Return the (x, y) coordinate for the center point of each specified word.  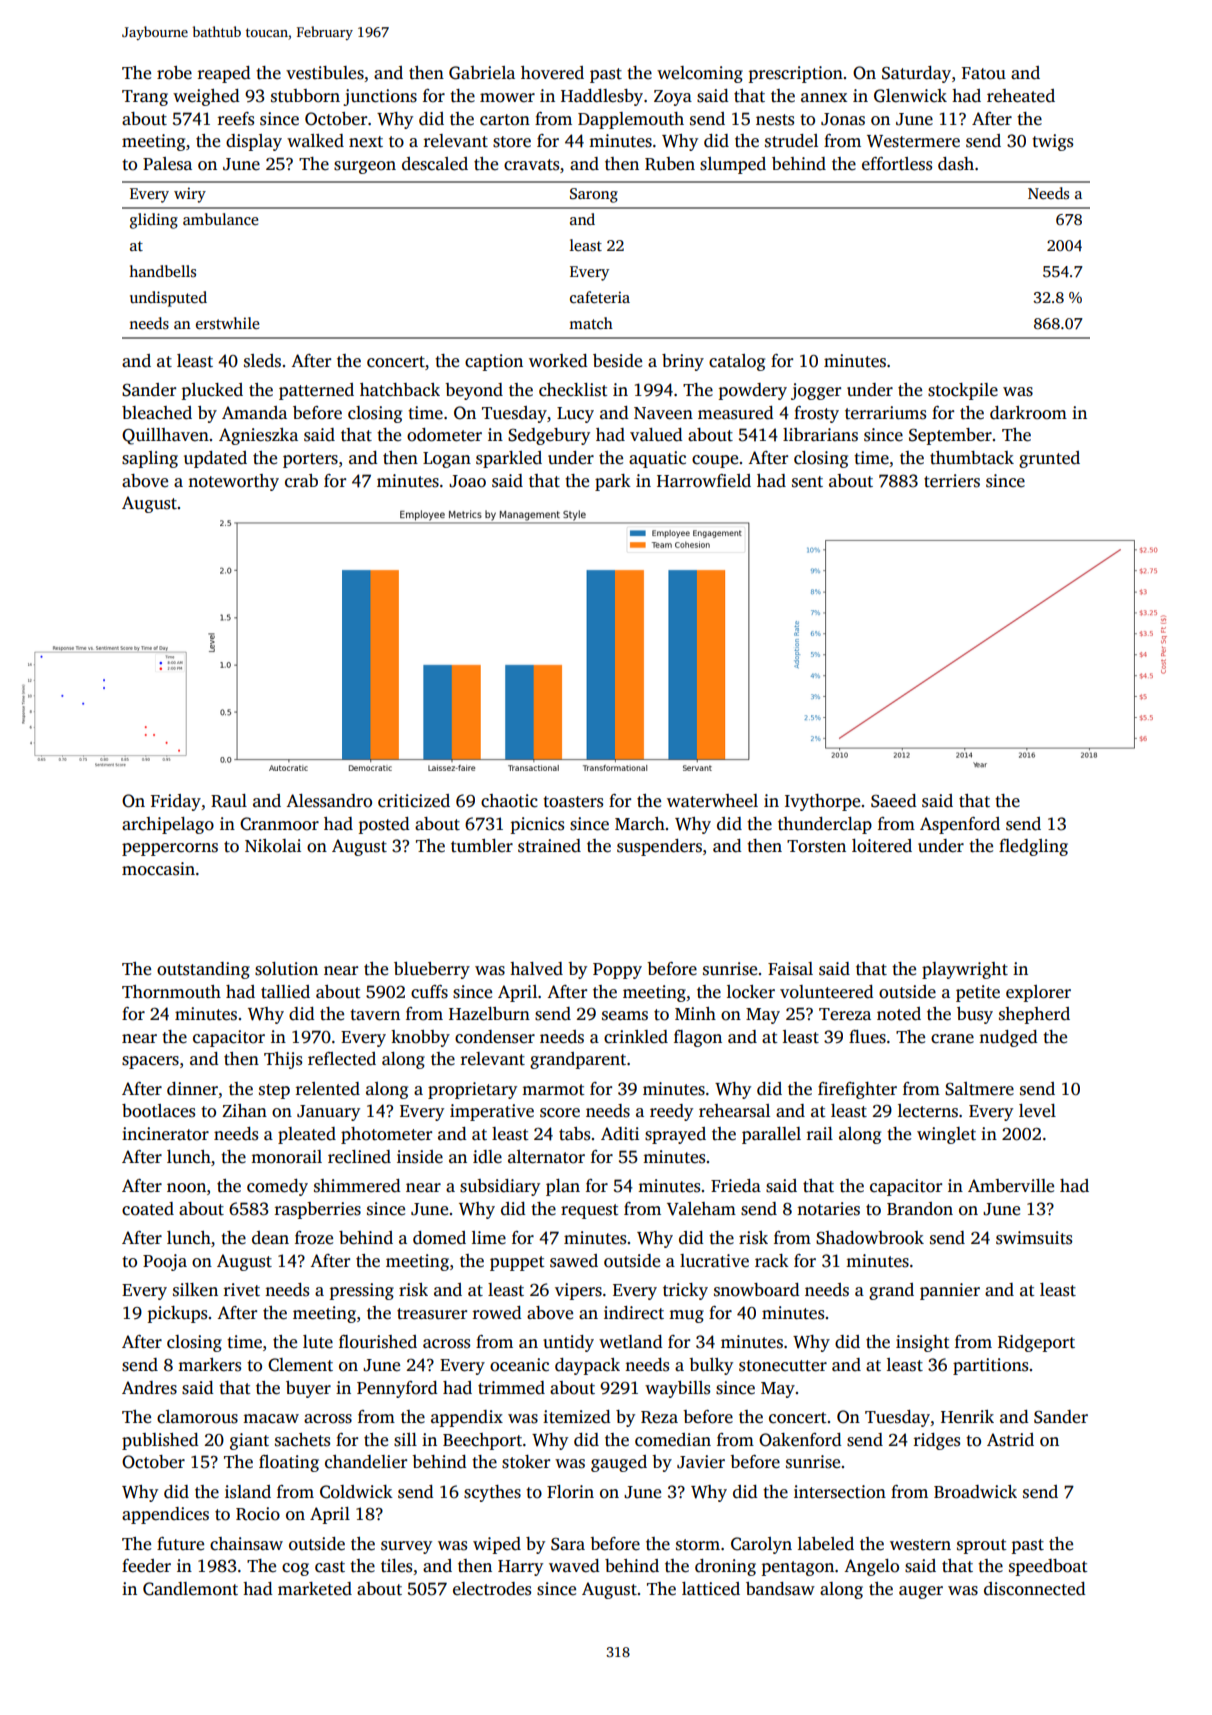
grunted (1049, 459)
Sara (568, 1544)
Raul (229, 801)
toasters (573, 802)
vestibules (325, 73)
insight (922, 1343)
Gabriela (482, 73)
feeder (146, 1566)
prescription (796, 74)
